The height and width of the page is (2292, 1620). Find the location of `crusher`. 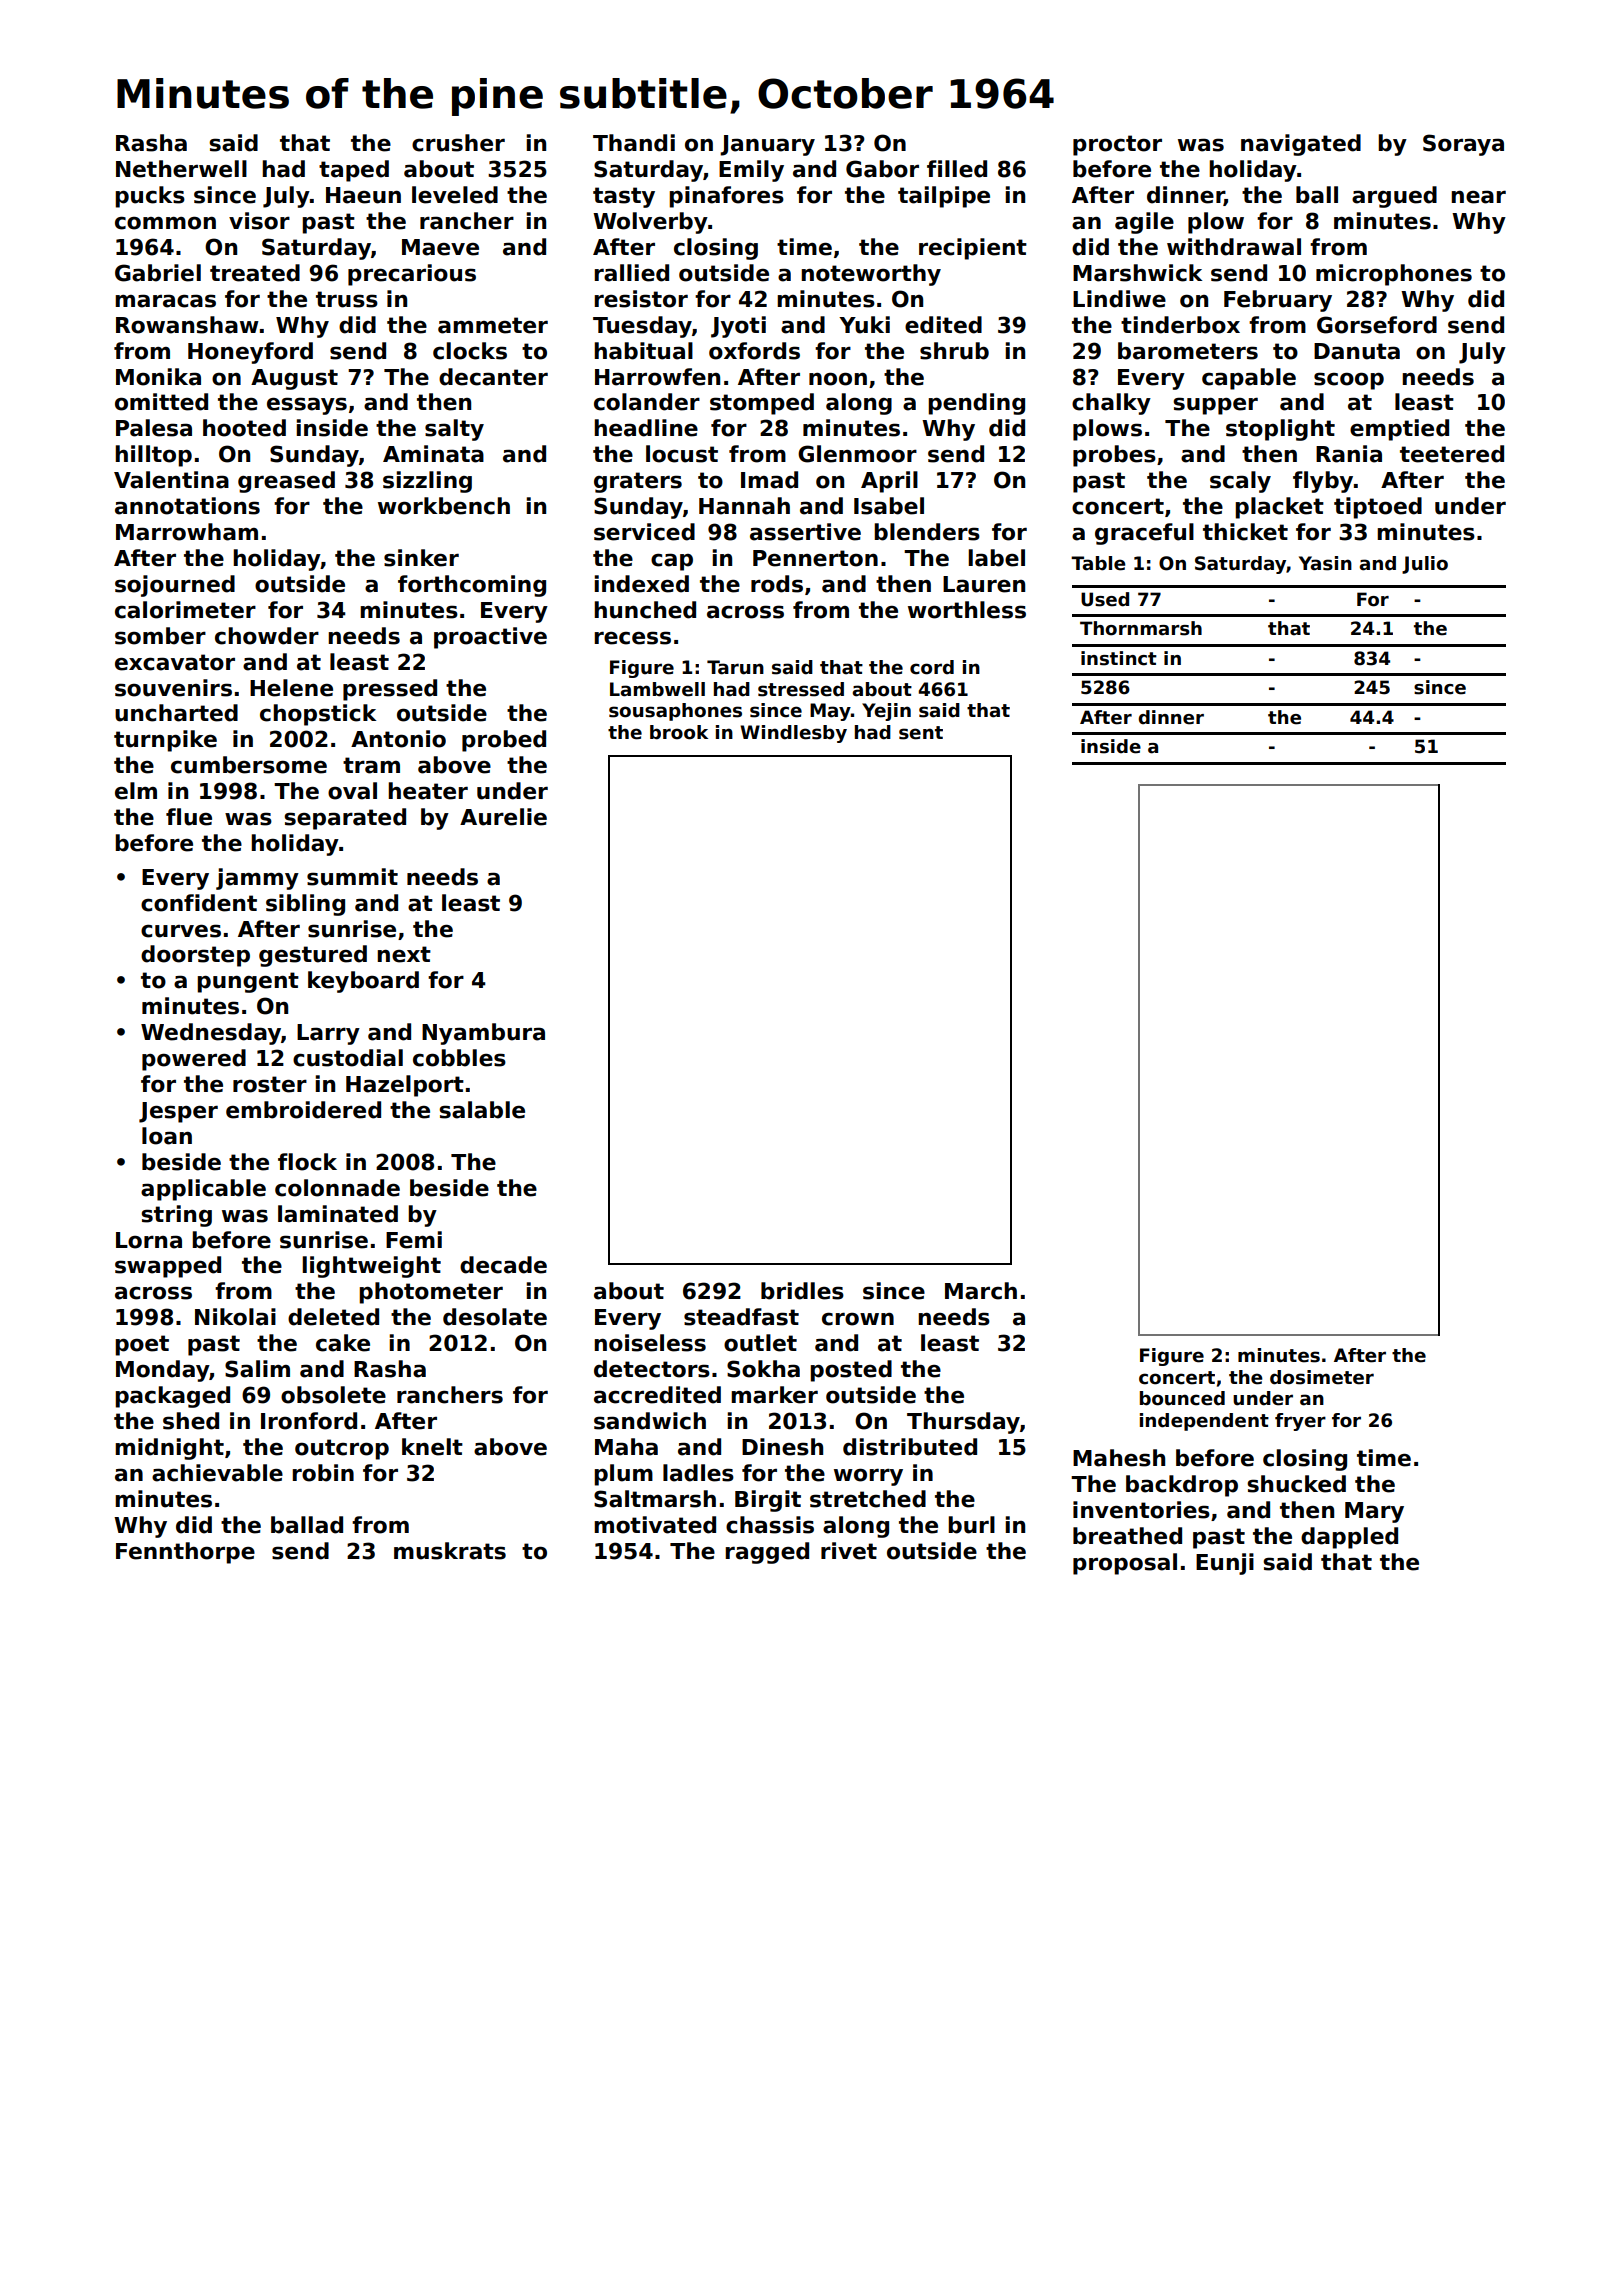

crusher is located at coordinates (458, 143).
